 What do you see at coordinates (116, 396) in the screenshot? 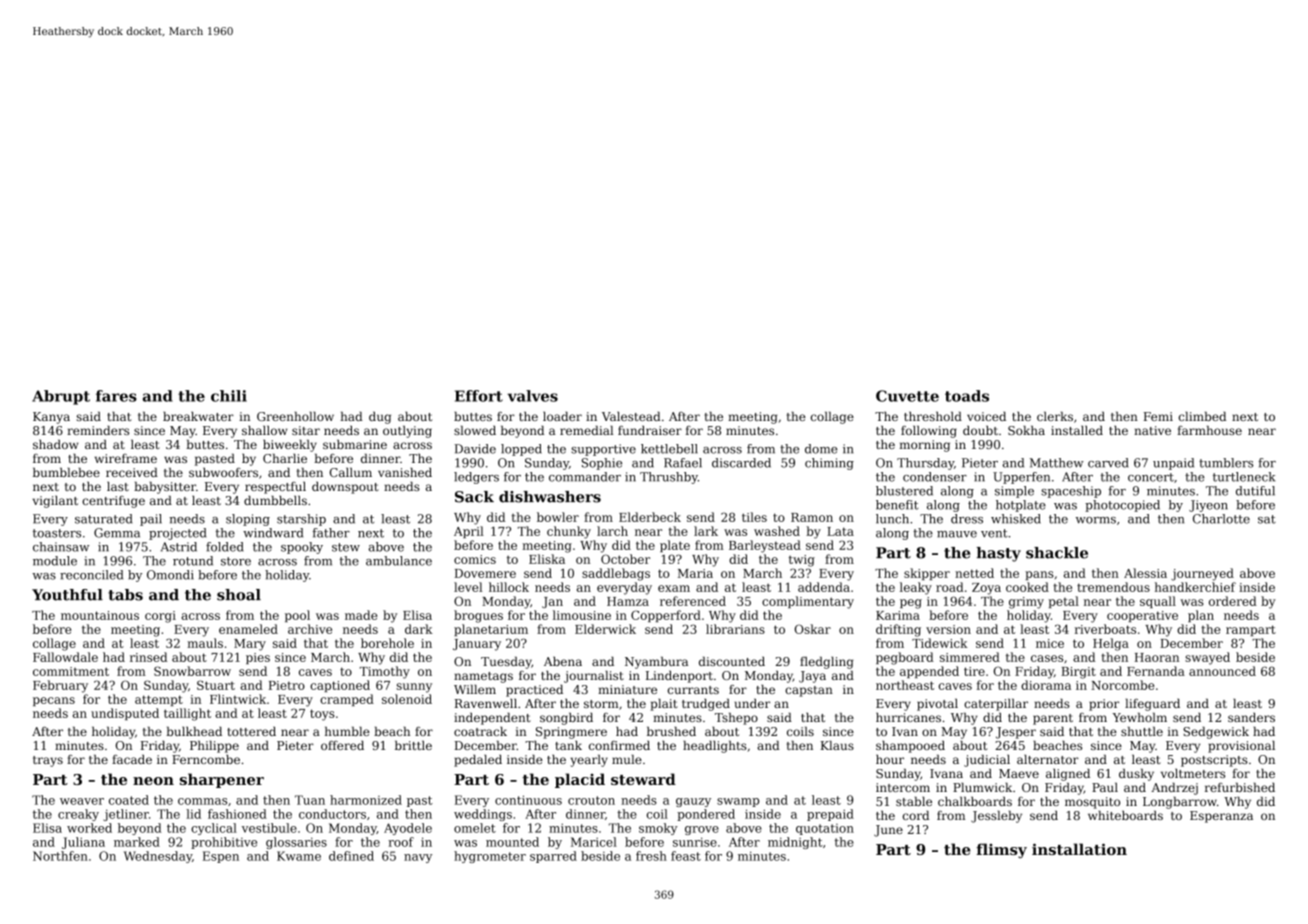
I see `fares` at bounding box center [116, 396].
